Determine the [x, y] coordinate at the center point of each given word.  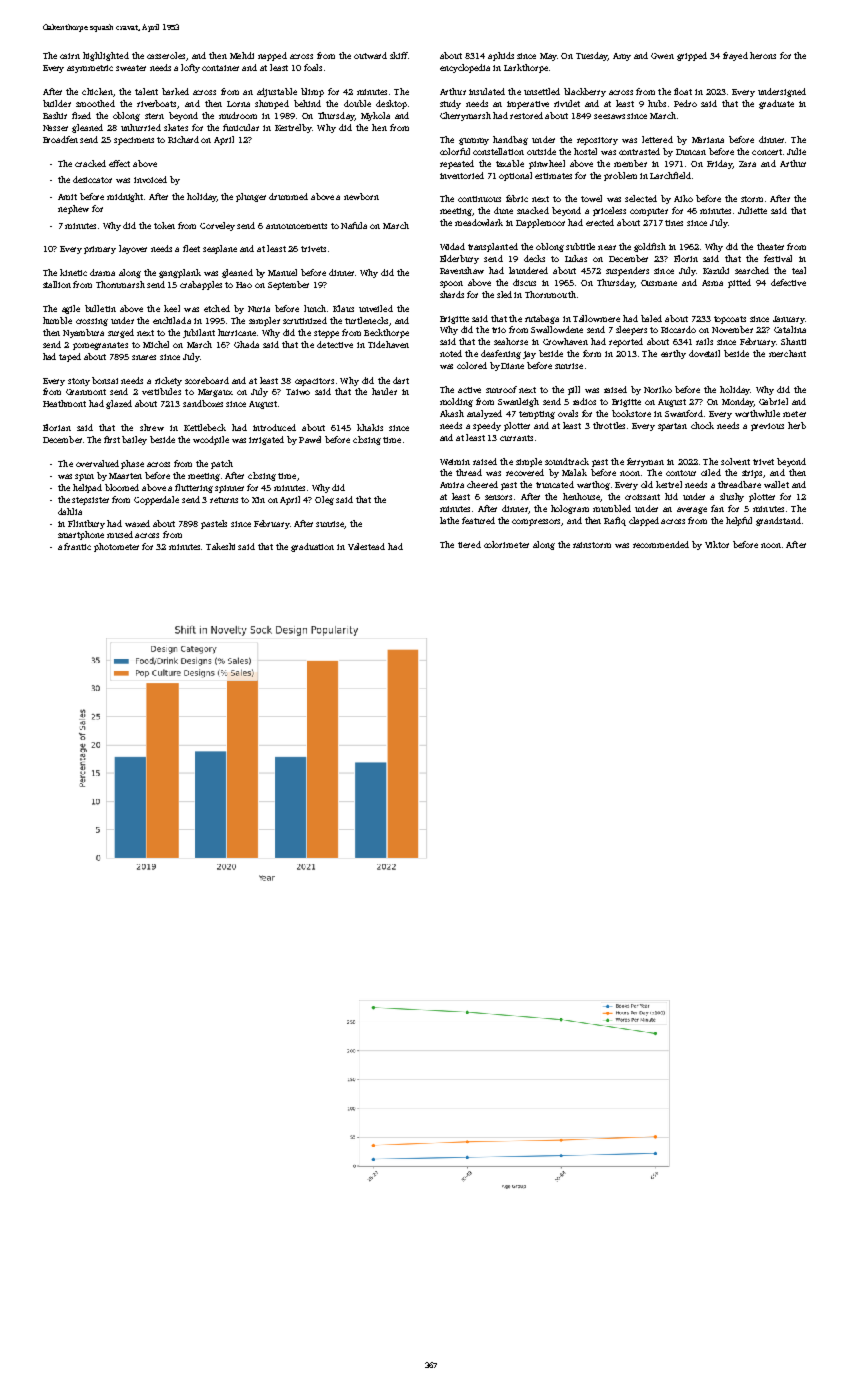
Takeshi [220, 546]
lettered [657, 139]
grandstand [778, 521]
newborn [361, 196]
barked [175, 91]
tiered [469, 544]
